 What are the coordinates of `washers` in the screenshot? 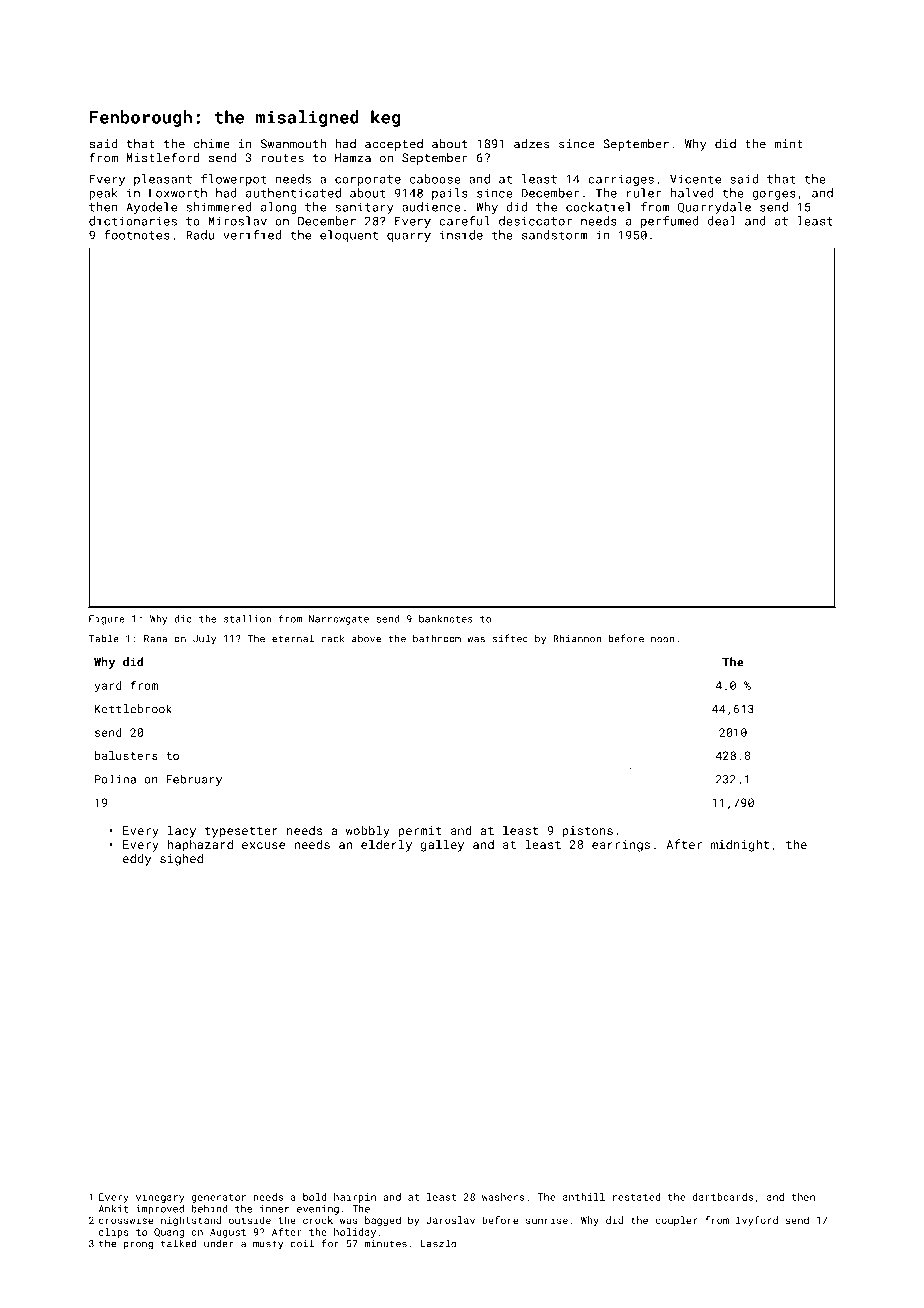 It's located at (503, 1197).
